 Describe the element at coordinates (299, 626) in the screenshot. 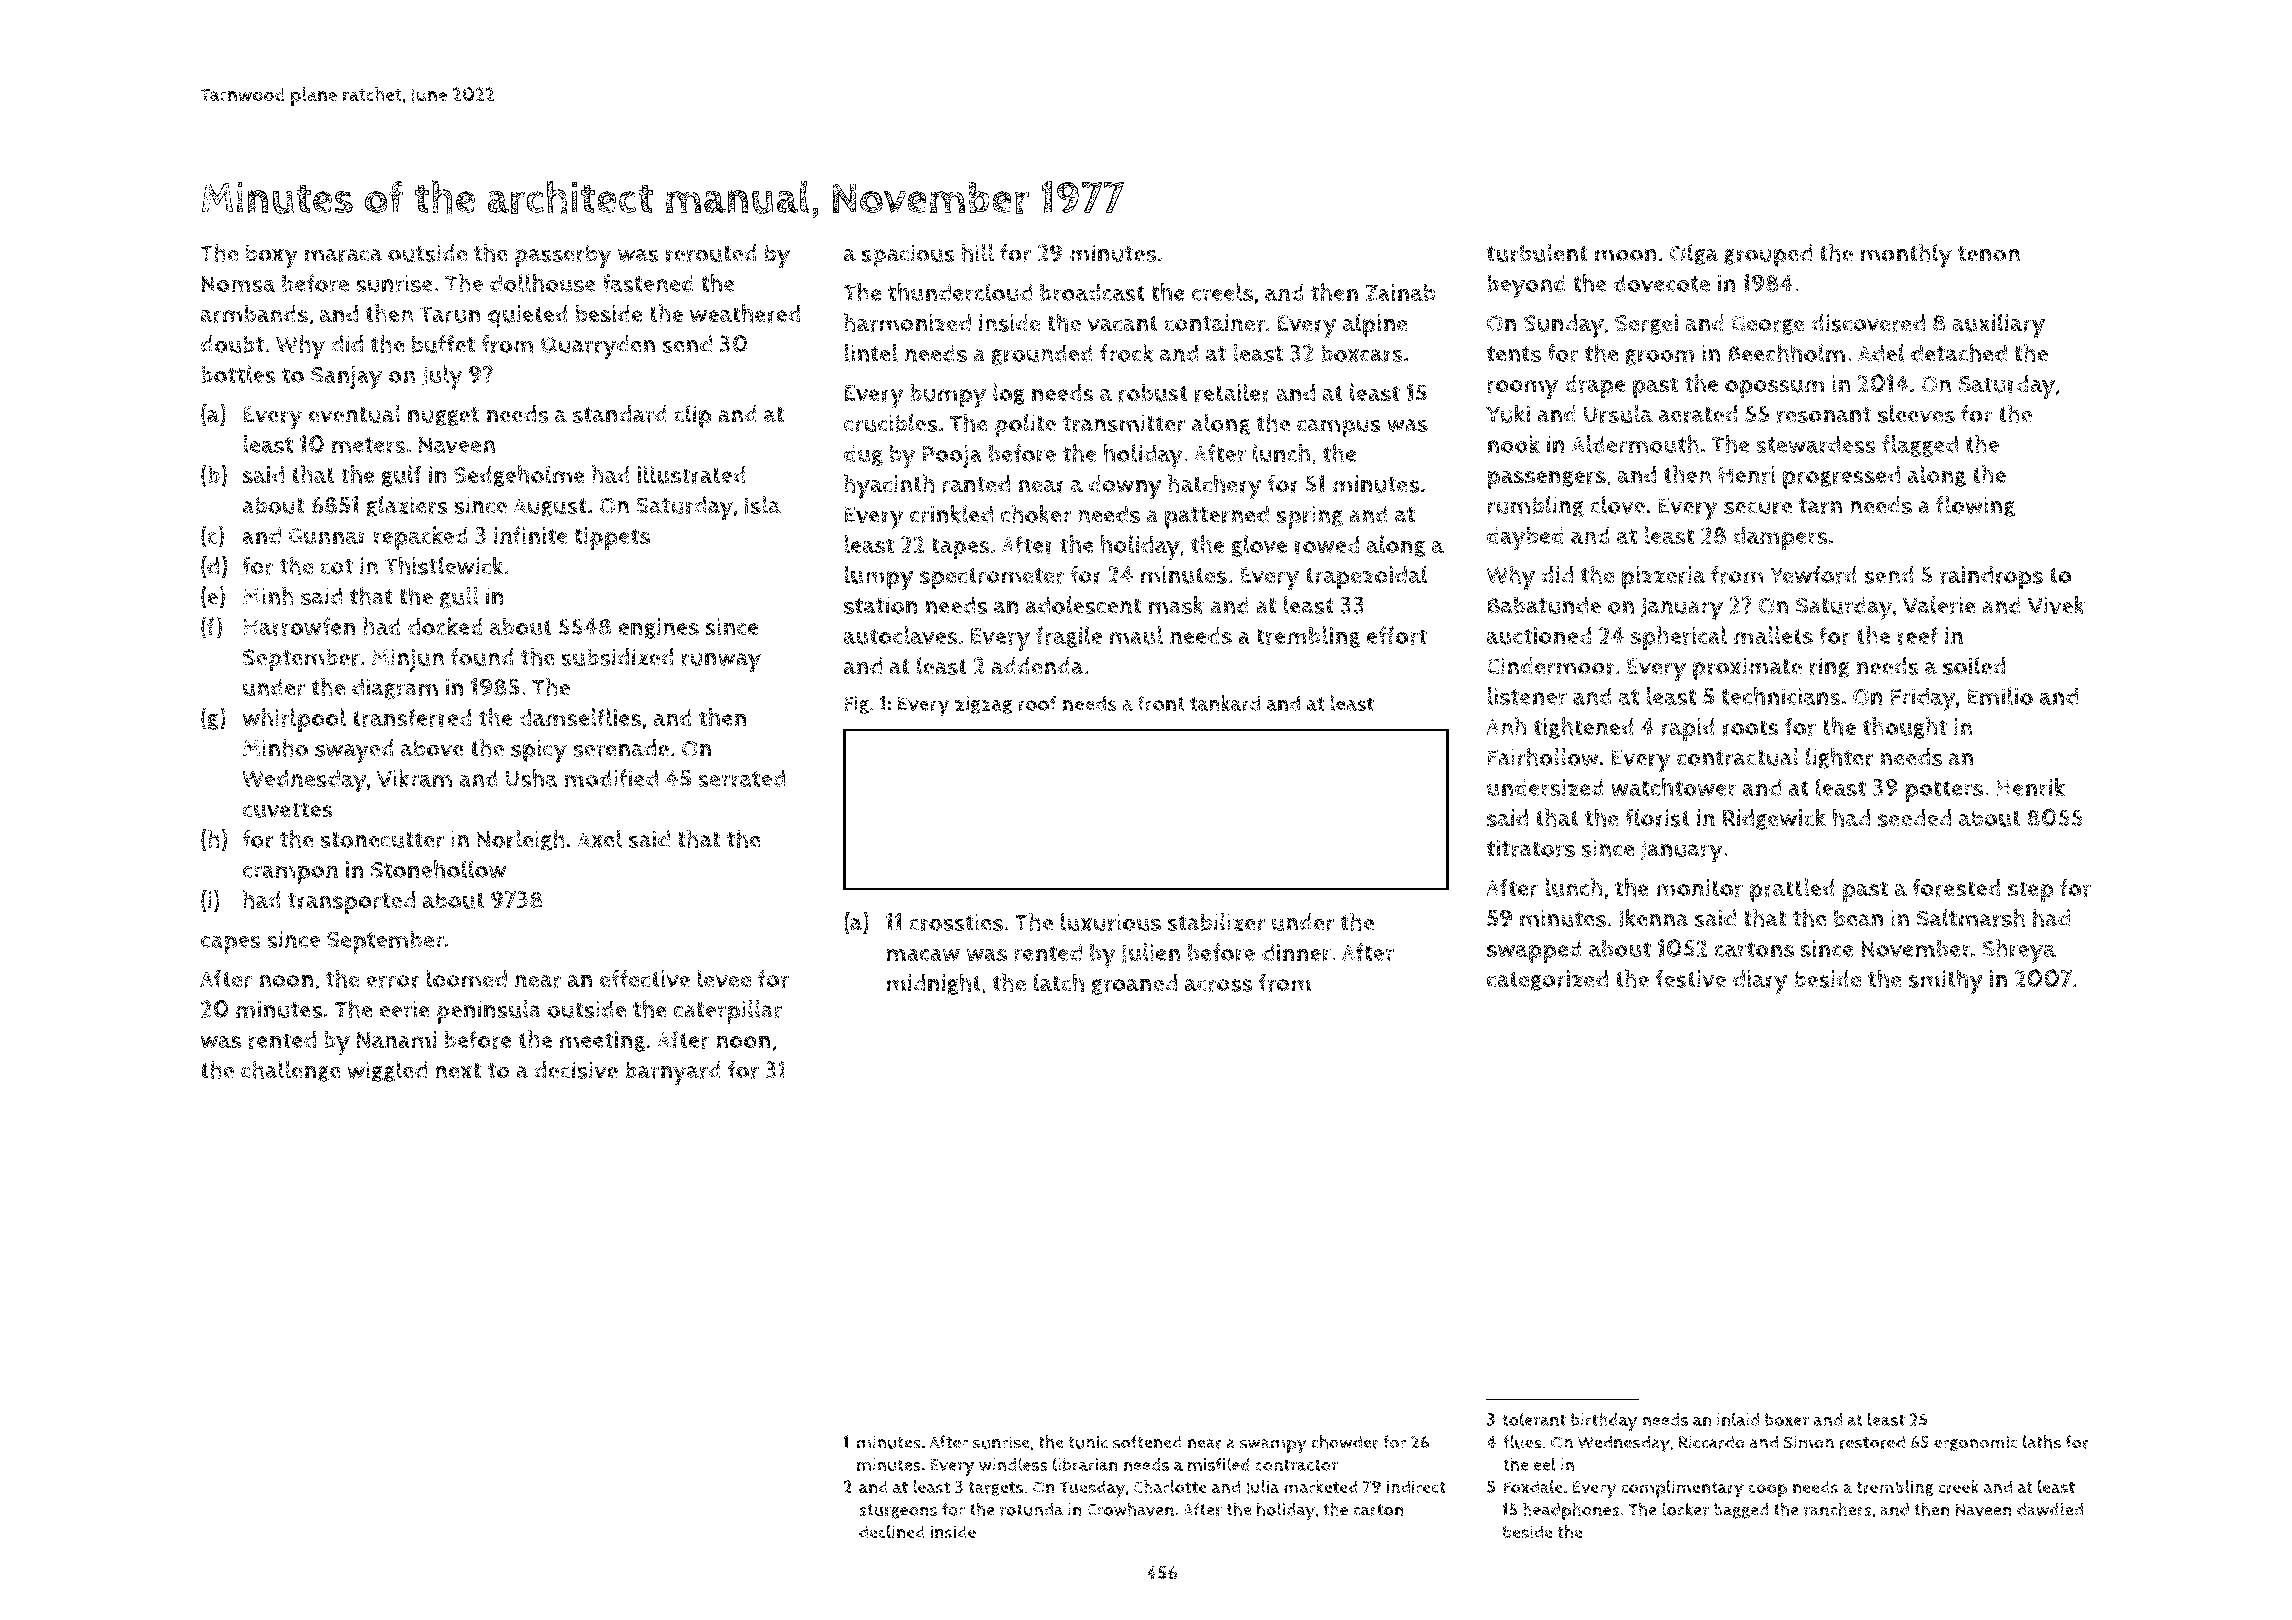

I see `Harrowfen` at that location.
